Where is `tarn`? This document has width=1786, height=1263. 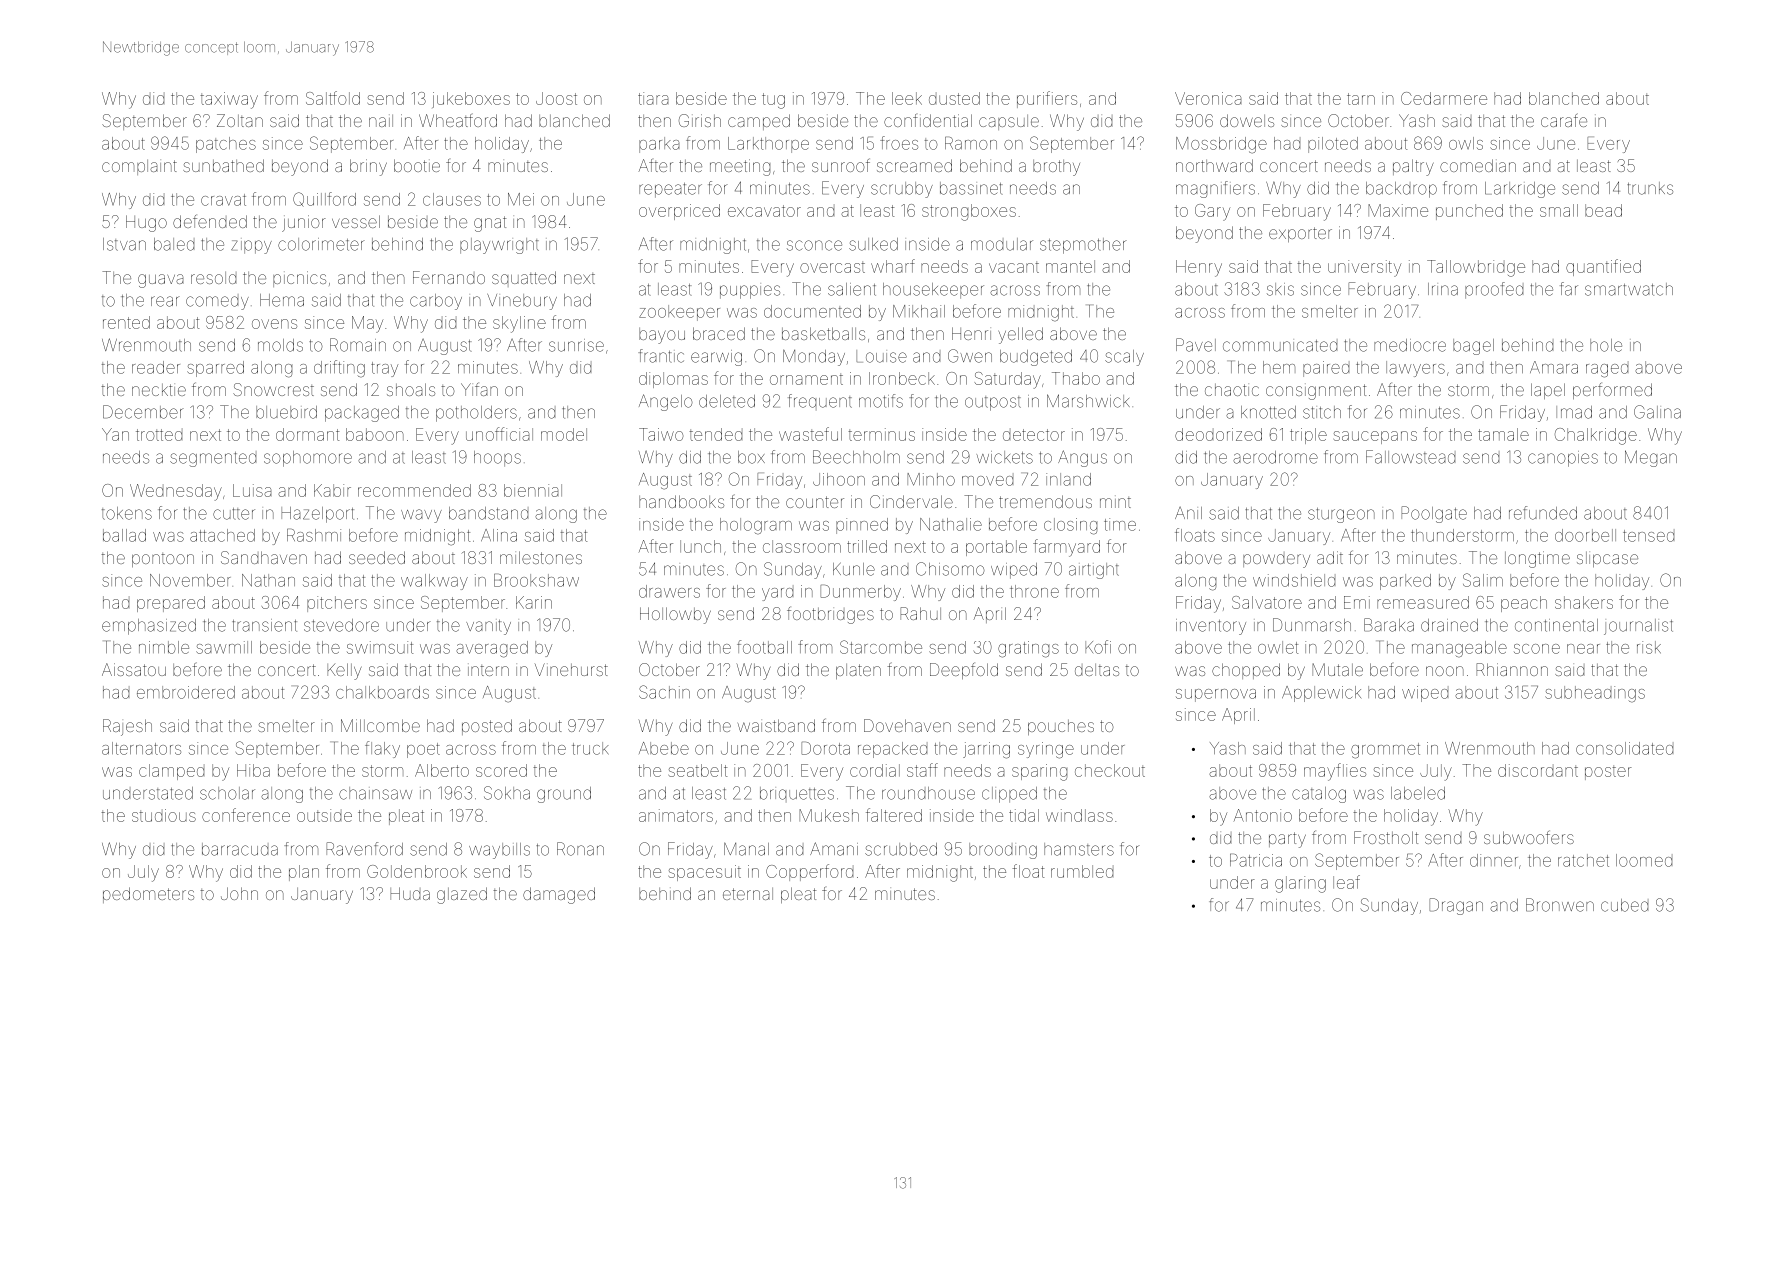
tarn is located at coordinates (1361, 99).
